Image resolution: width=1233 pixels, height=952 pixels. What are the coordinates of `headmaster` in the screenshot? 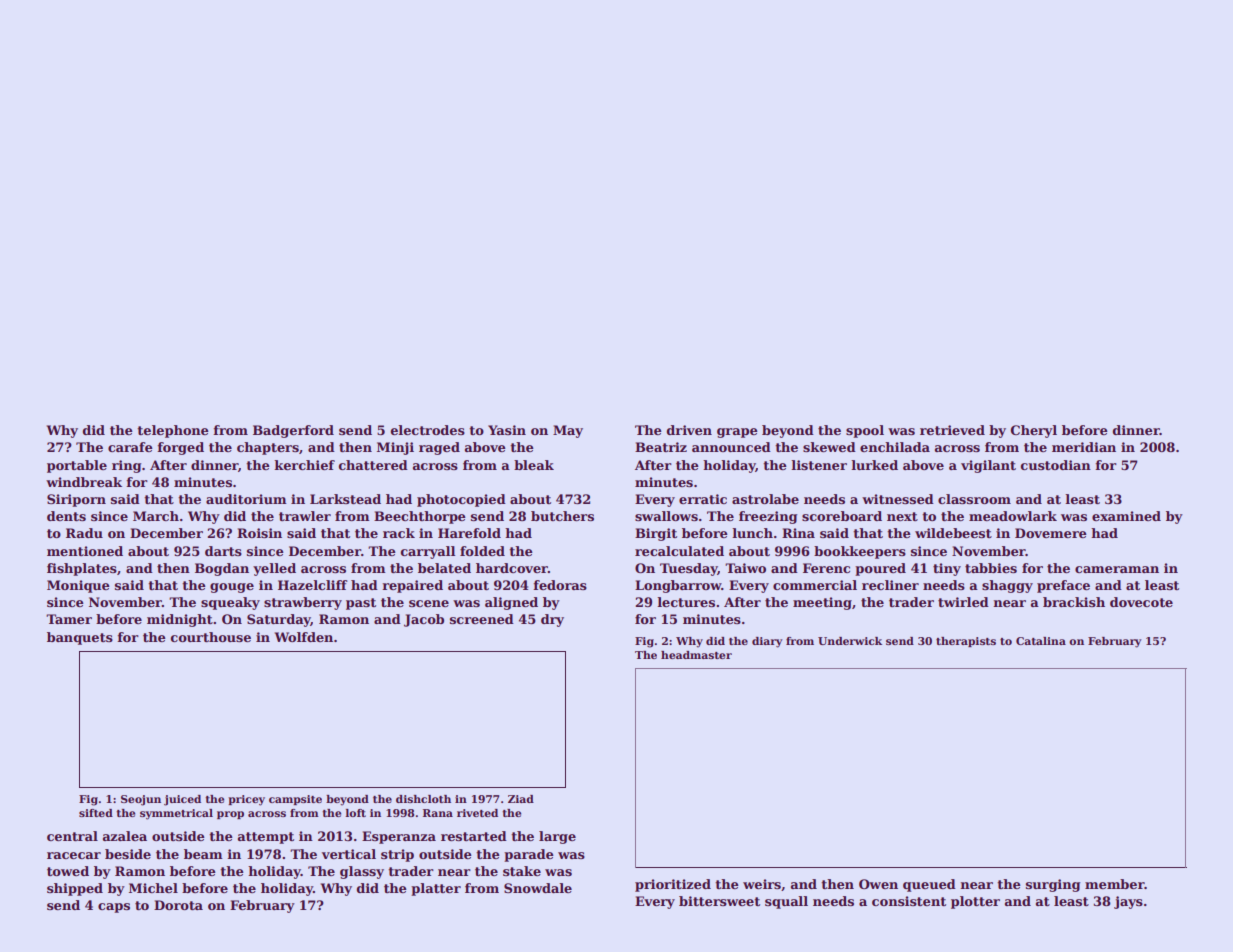 It's located at (696, 655).
